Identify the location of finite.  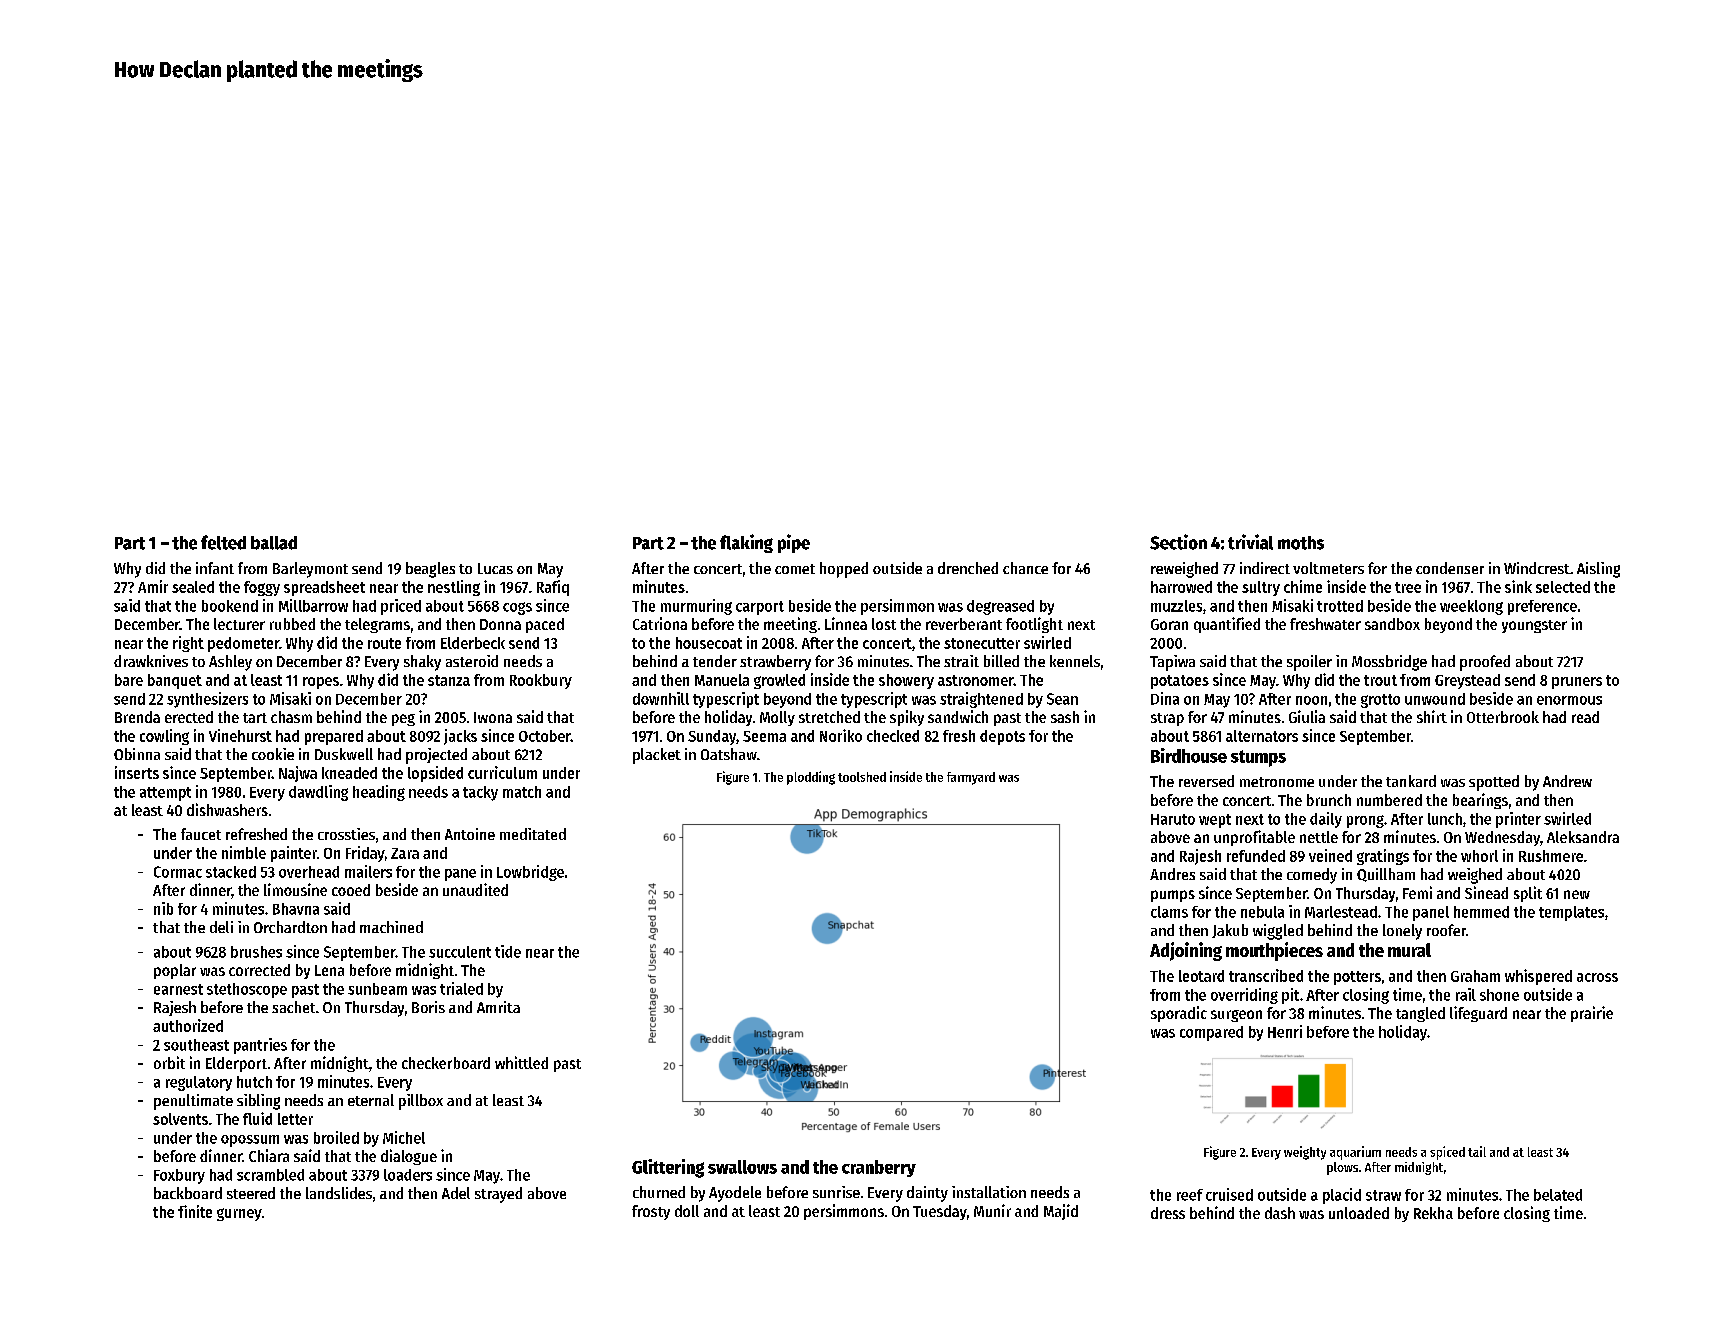
(195, 1211).
